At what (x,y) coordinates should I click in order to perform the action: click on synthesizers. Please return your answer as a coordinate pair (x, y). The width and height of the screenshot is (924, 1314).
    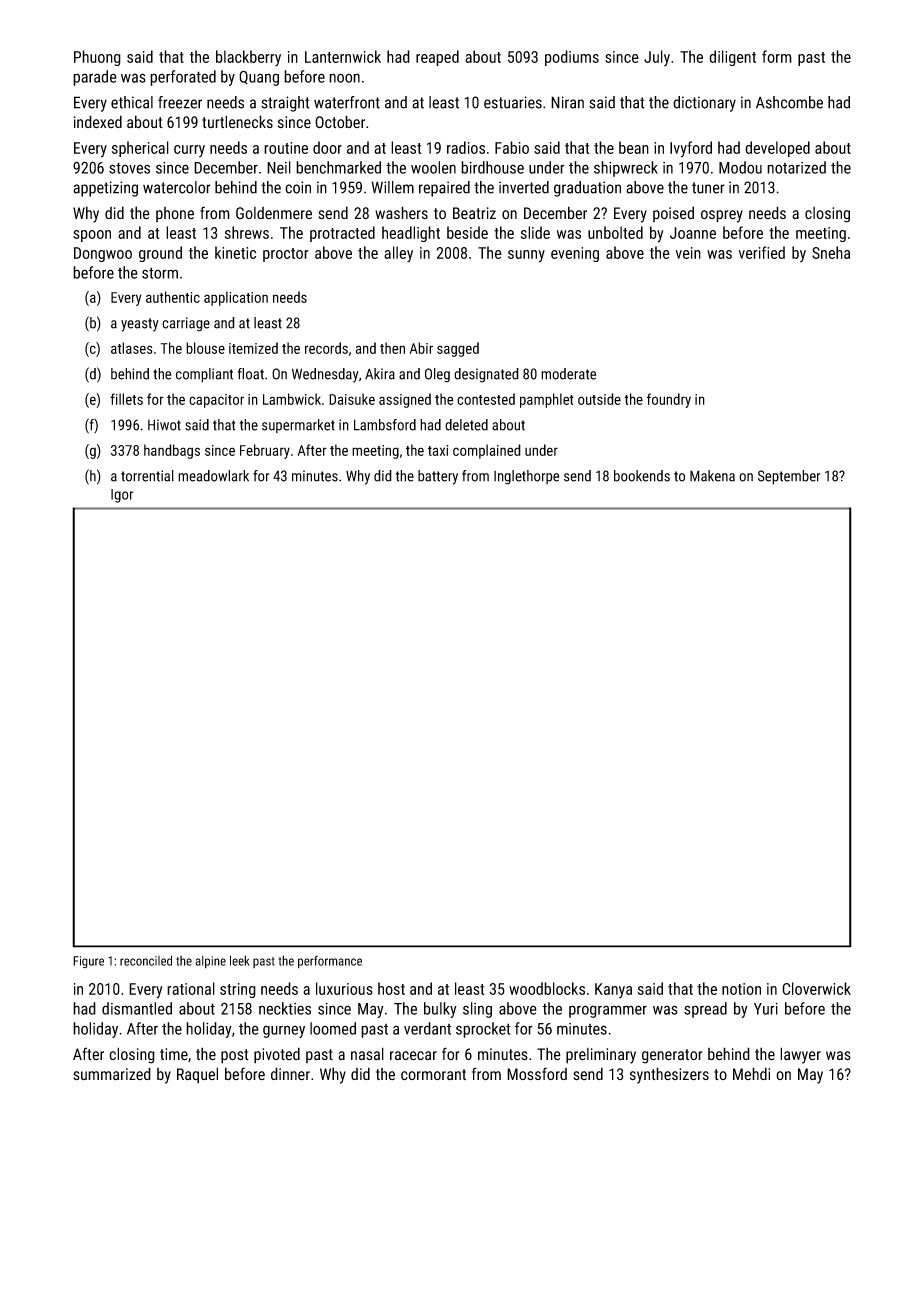
    Looking at the image, I should click on (669, 1075).
